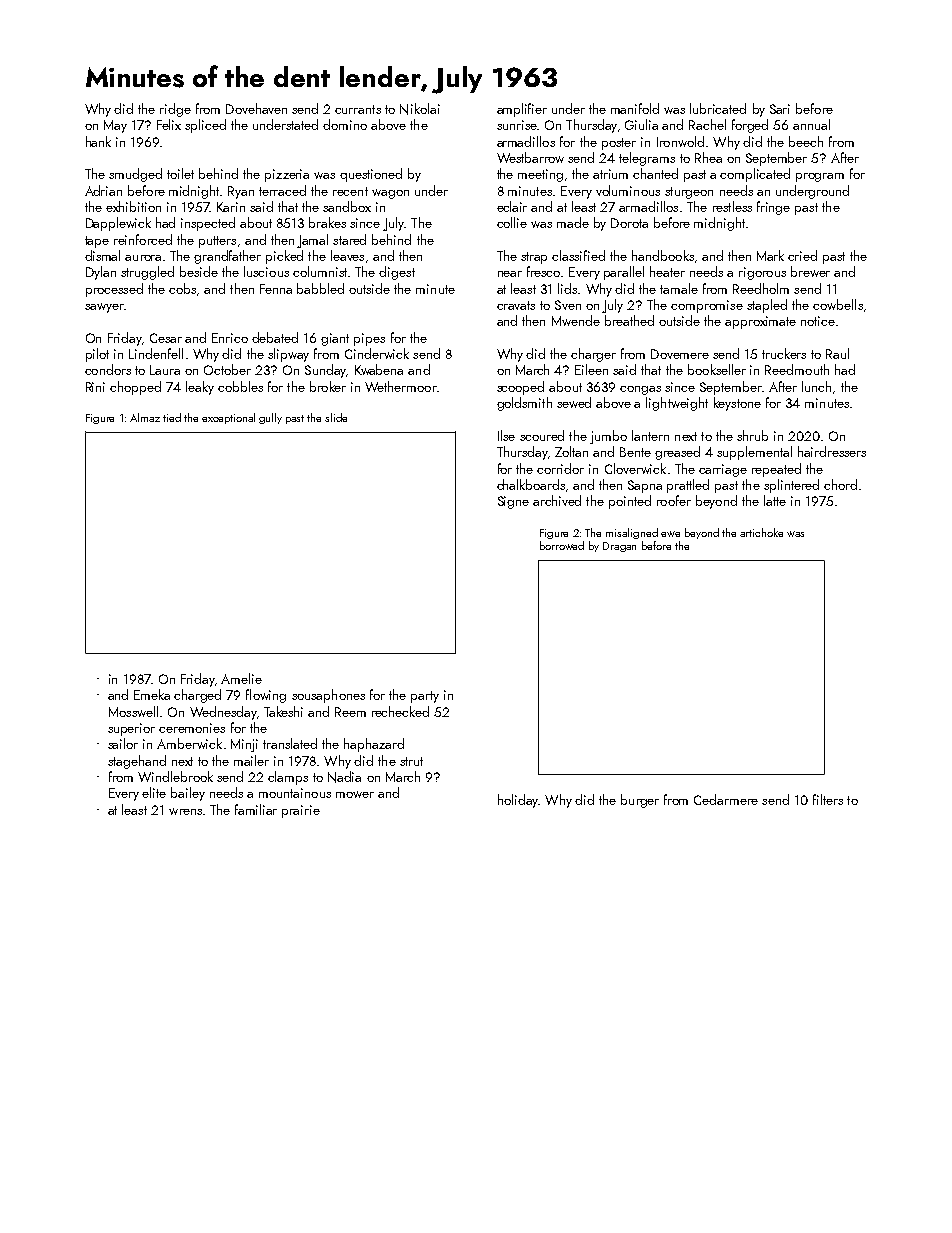  I want to click on Sari, so click(780, 109).
